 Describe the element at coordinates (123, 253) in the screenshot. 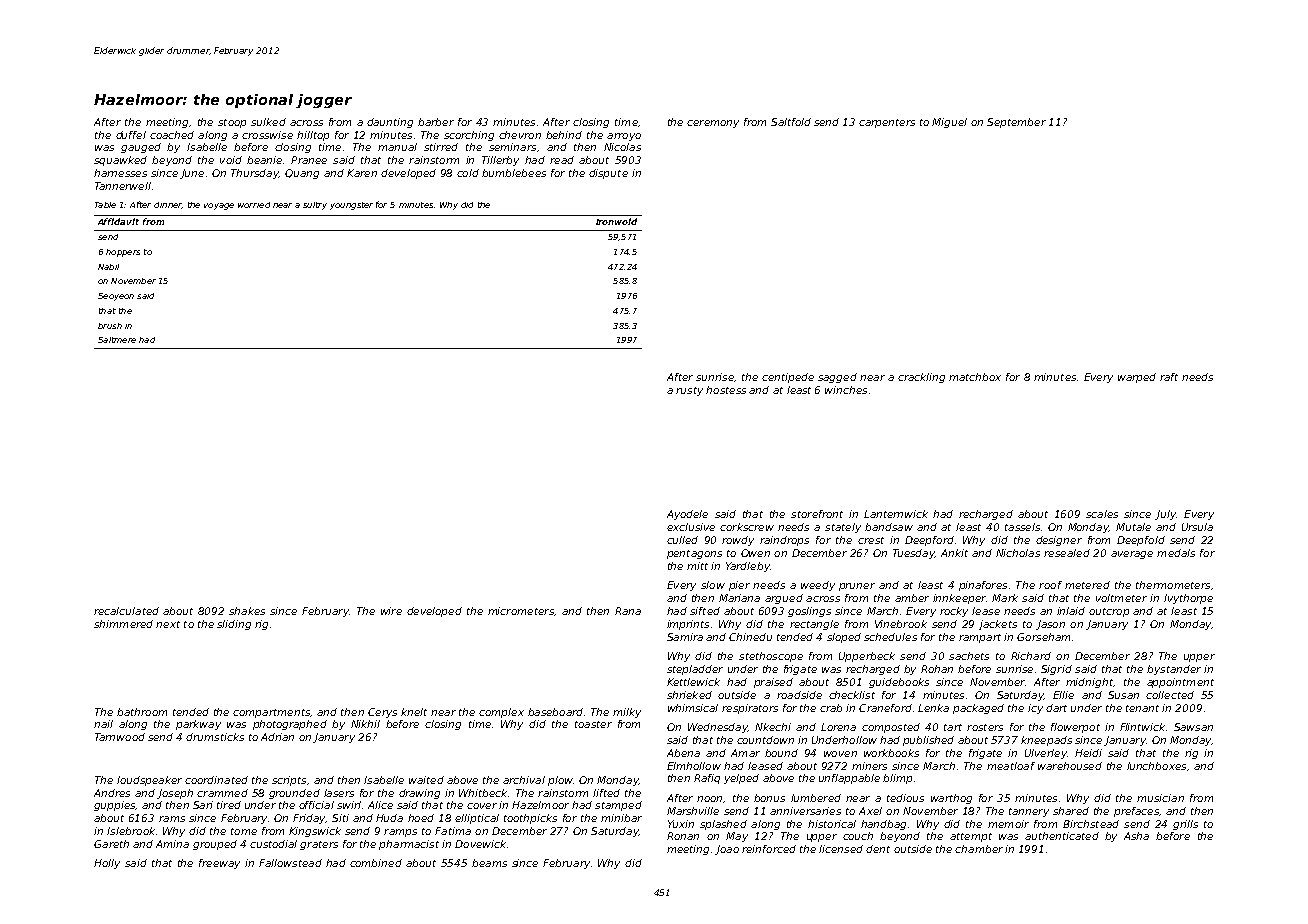

I see `hoppers` at that location.
